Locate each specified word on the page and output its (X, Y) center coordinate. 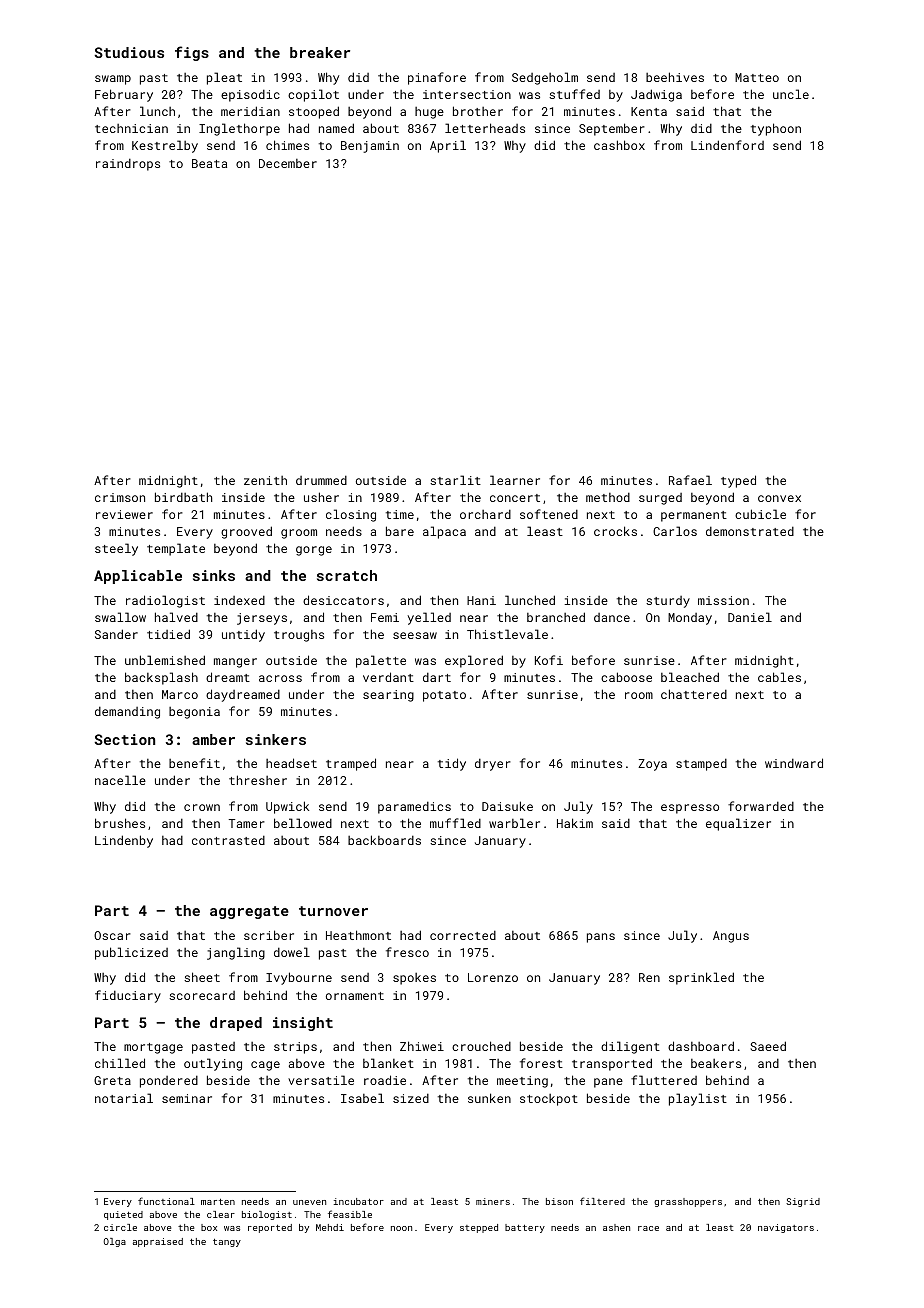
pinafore (437, 78)
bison (559, 1201)
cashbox (619, 145)
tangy (227, 1243)
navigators (786, 1228)
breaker (320, 52)
